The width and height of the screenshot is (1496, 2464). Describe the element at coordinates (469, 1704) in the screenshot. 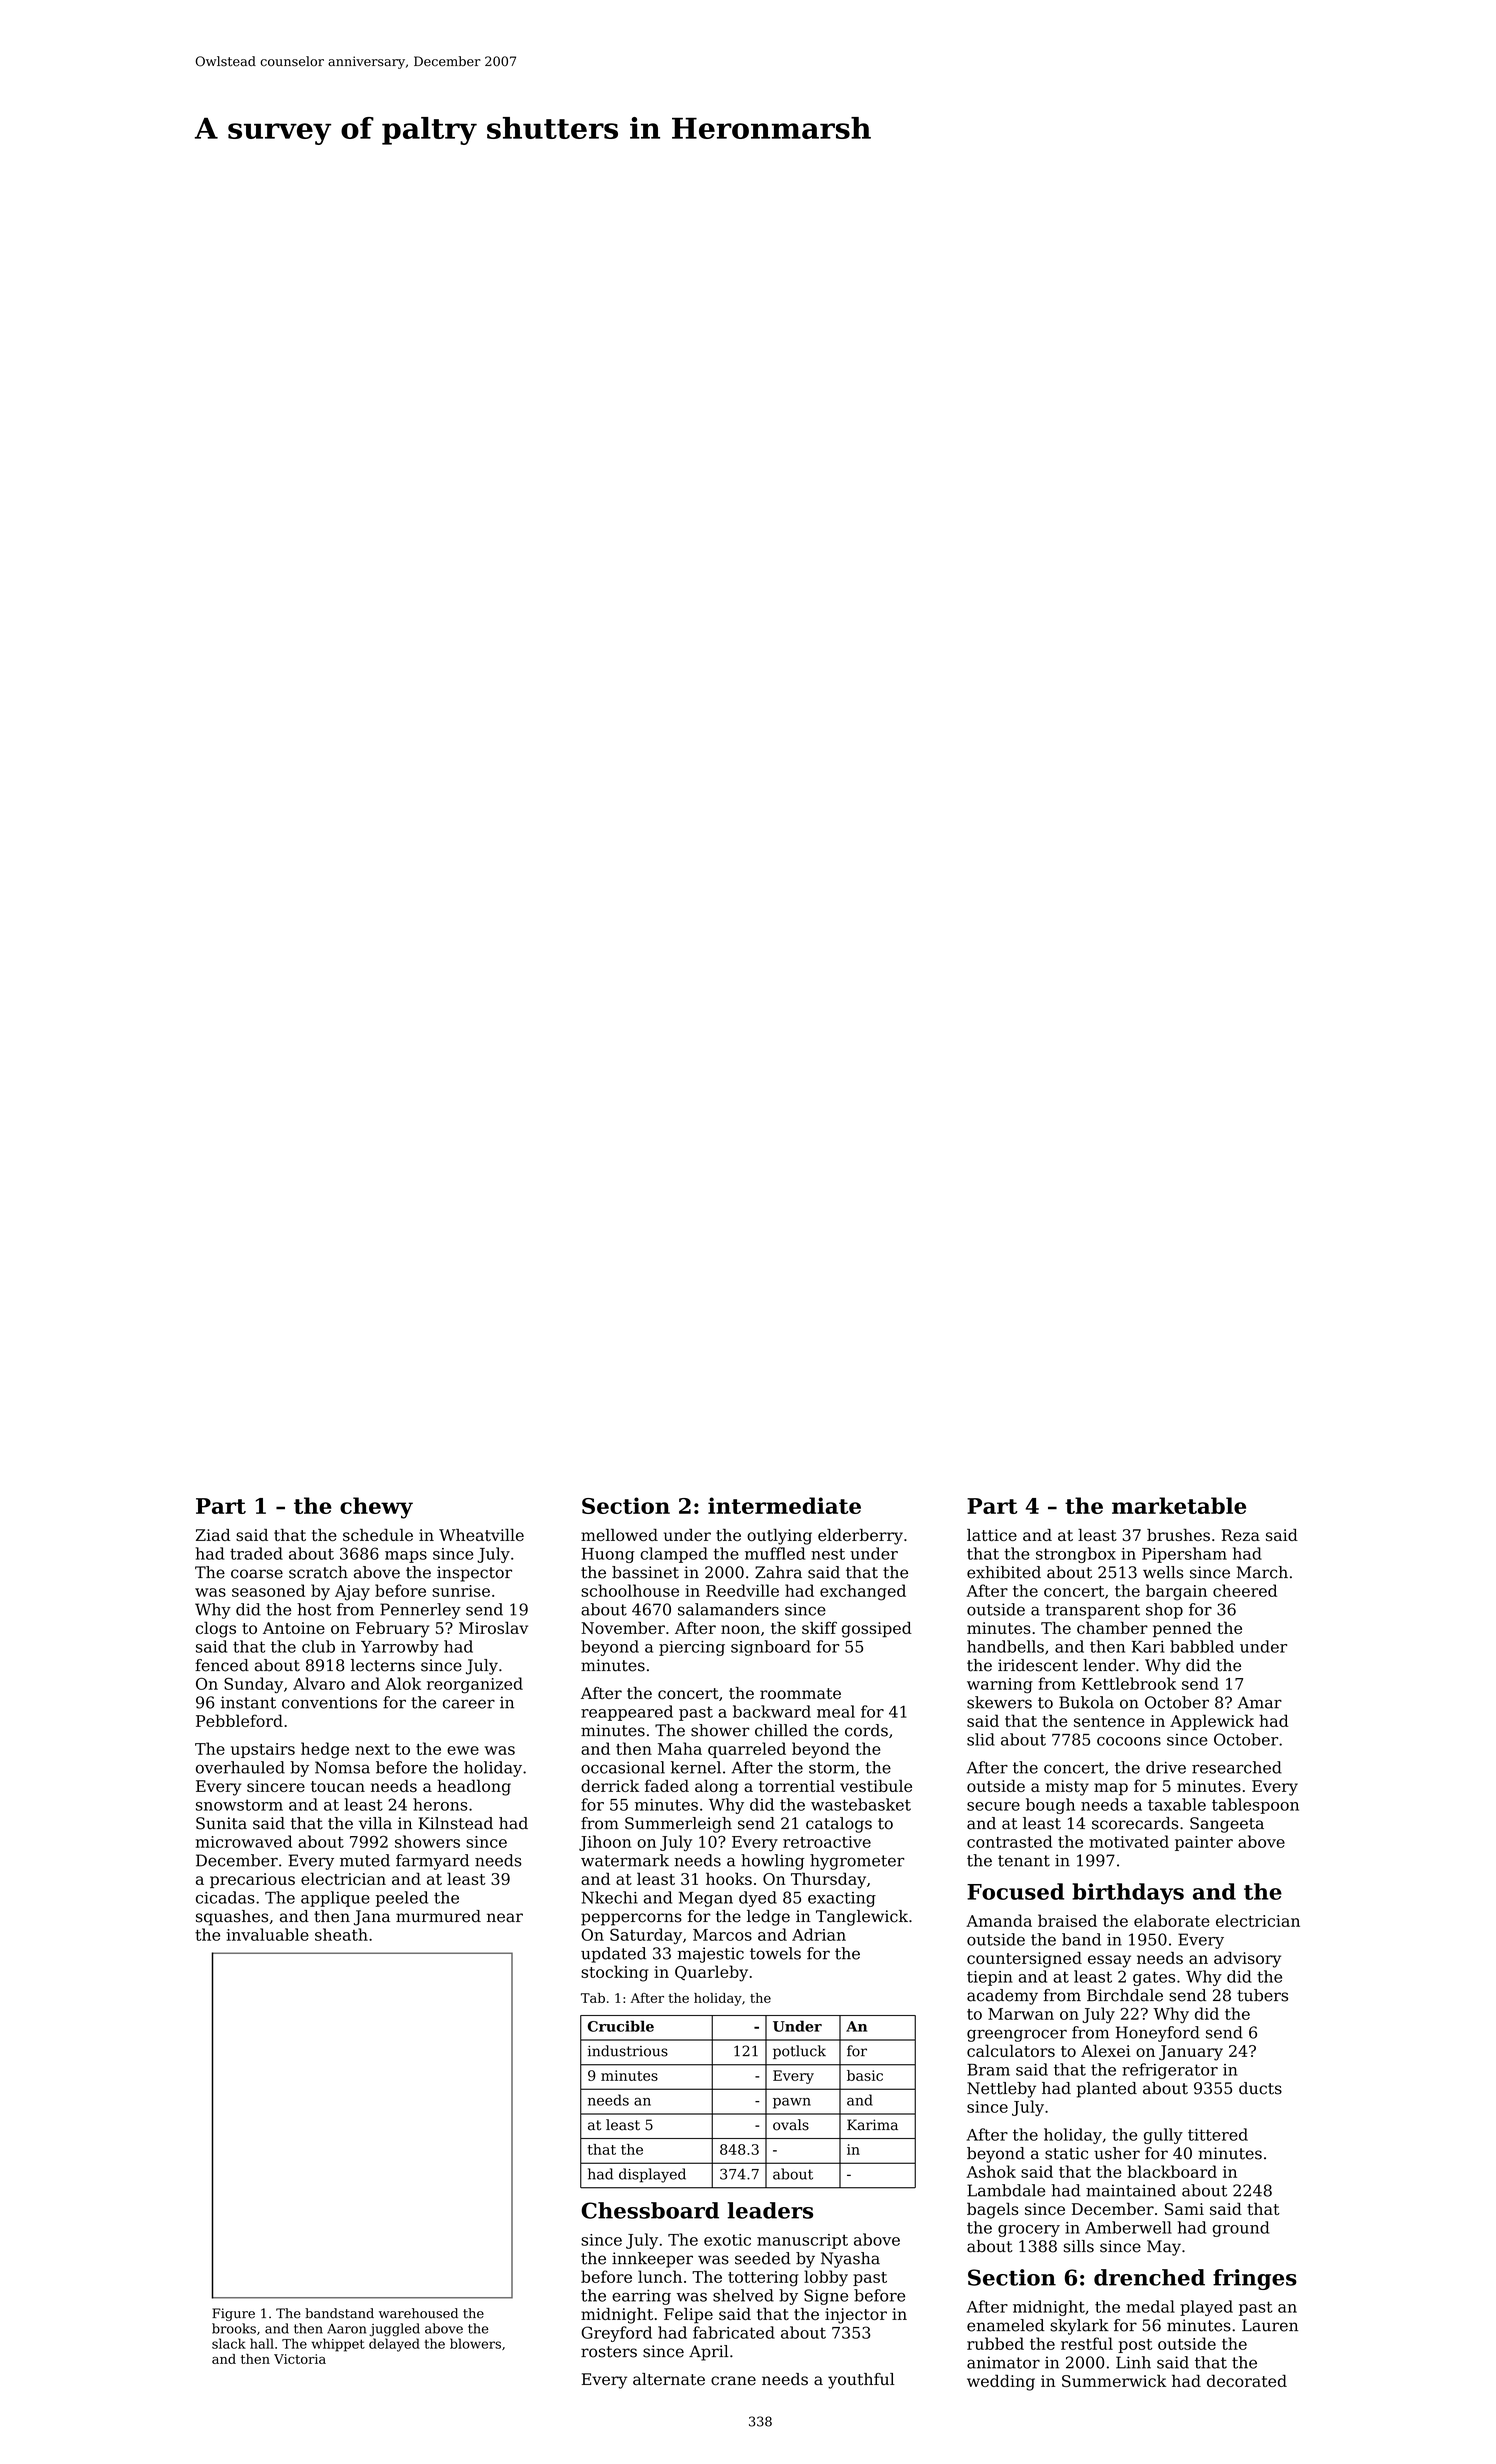

I see `career` at that location.
